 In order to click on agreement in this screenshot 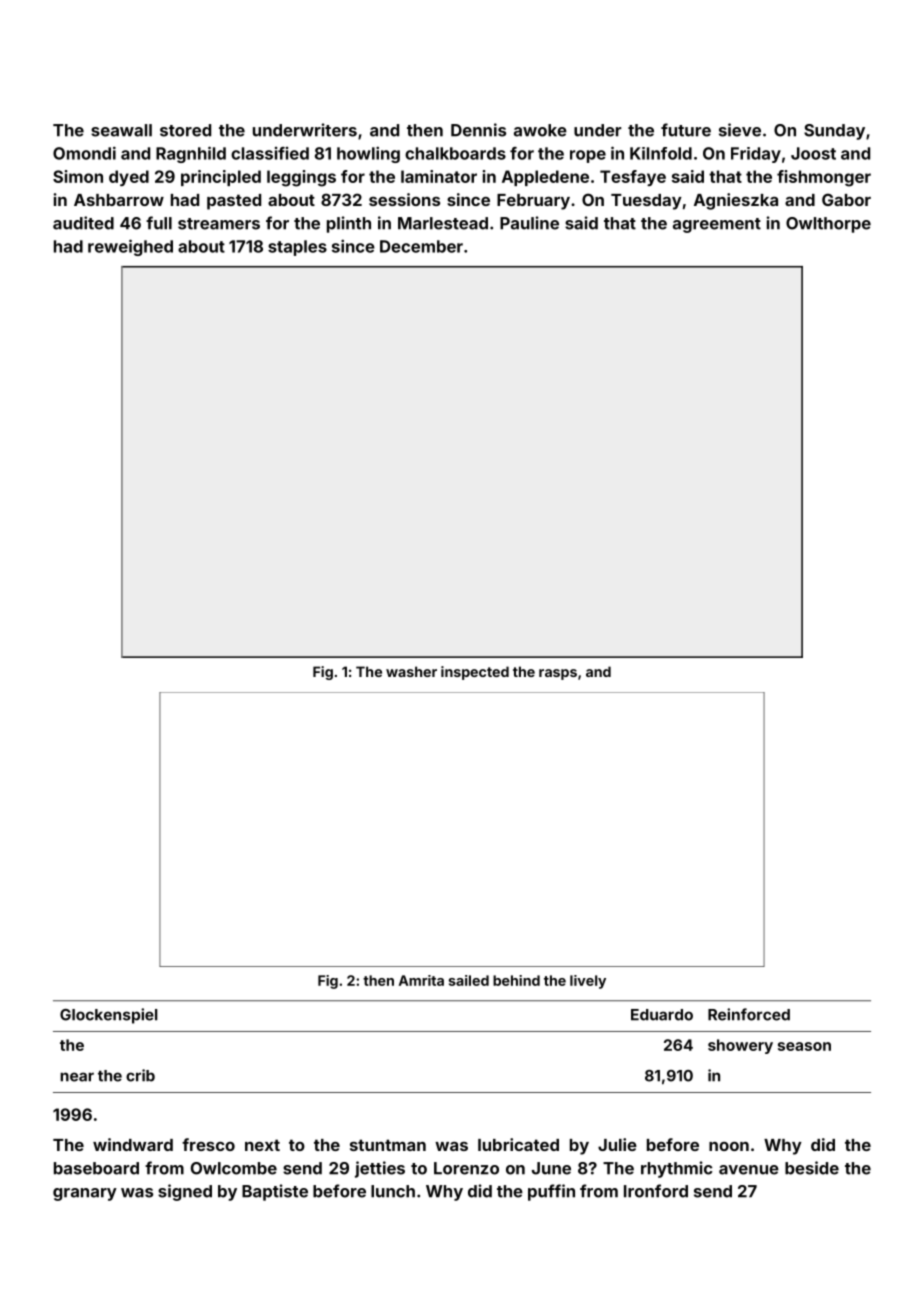, I will do `click(717, 225)`.
